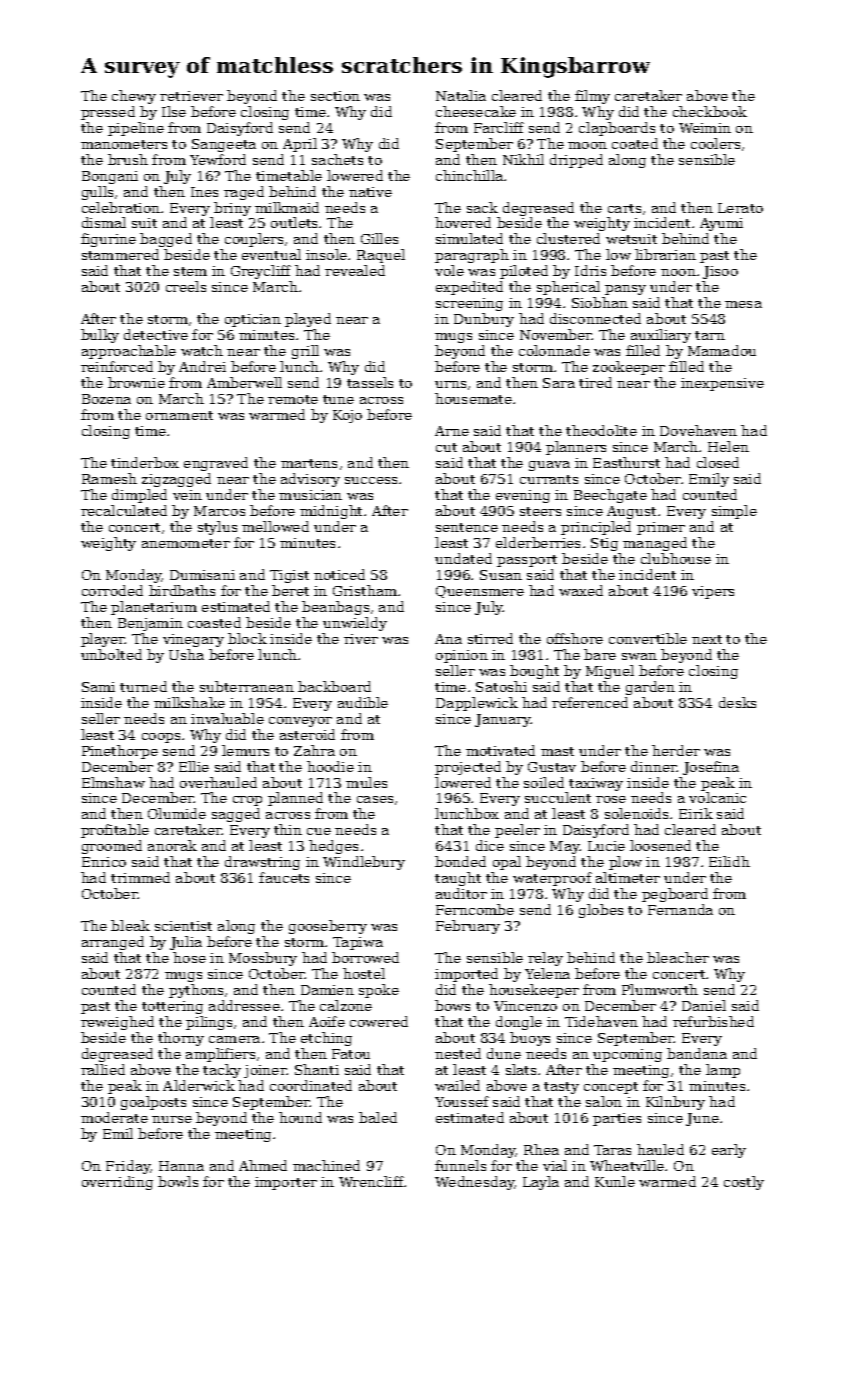 This screenshot has height=1400, width=849. Describe the element at coordinates (172, 1007) in the screenshot. I see `tottering` at that location.
